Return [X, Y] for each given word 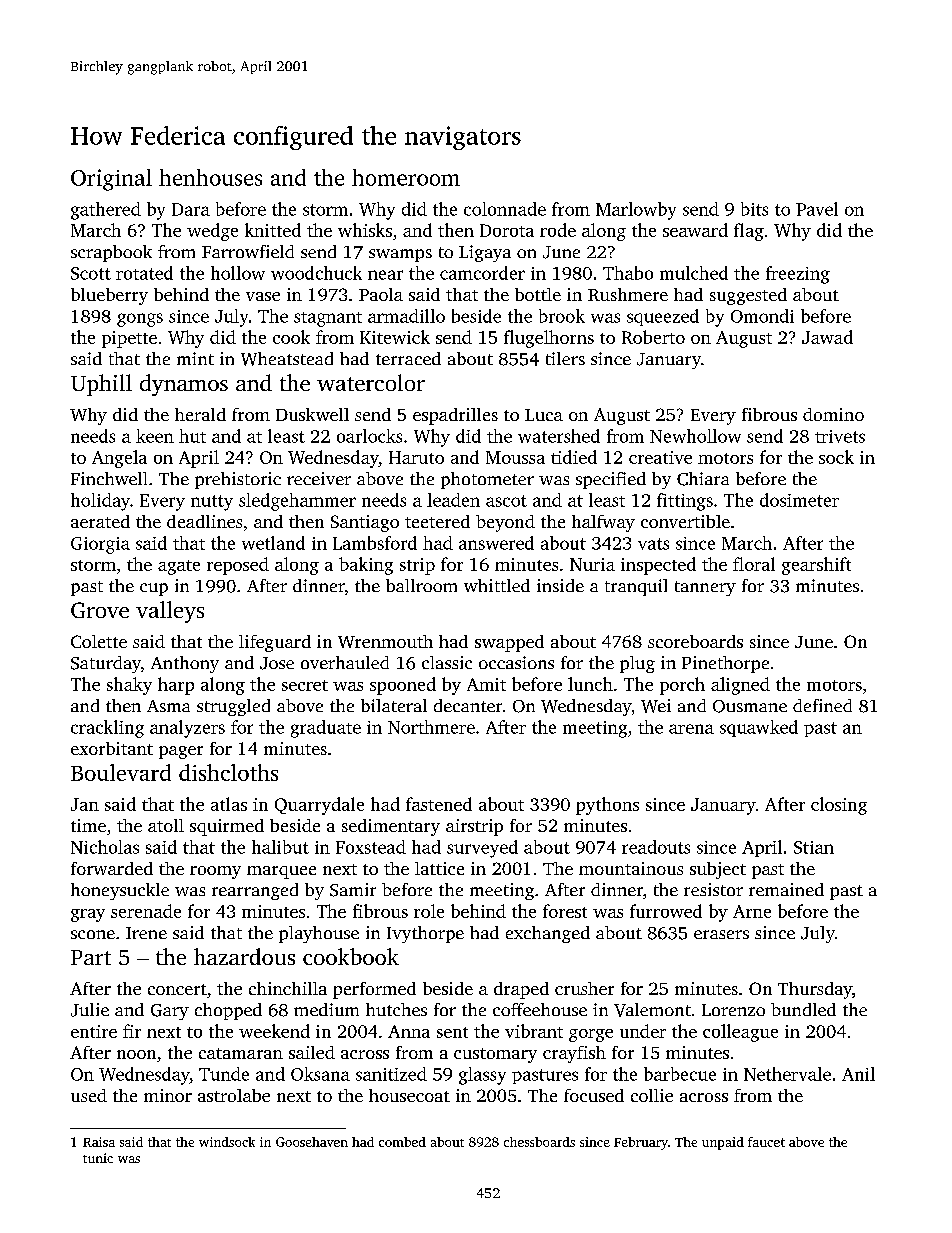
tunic [98, 1158]
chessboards [539, 1142]
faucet [766, 1142]
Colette [99, 641]
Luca [544, 415]
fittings [685, 502]
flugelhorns [549, 339]
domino [833, 414]
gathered [106, 211]
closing [839, 806]
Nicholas [105, 847]
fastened [439, 804]
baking [366, 566]
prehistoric [238, 480]
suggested [748, 296]
